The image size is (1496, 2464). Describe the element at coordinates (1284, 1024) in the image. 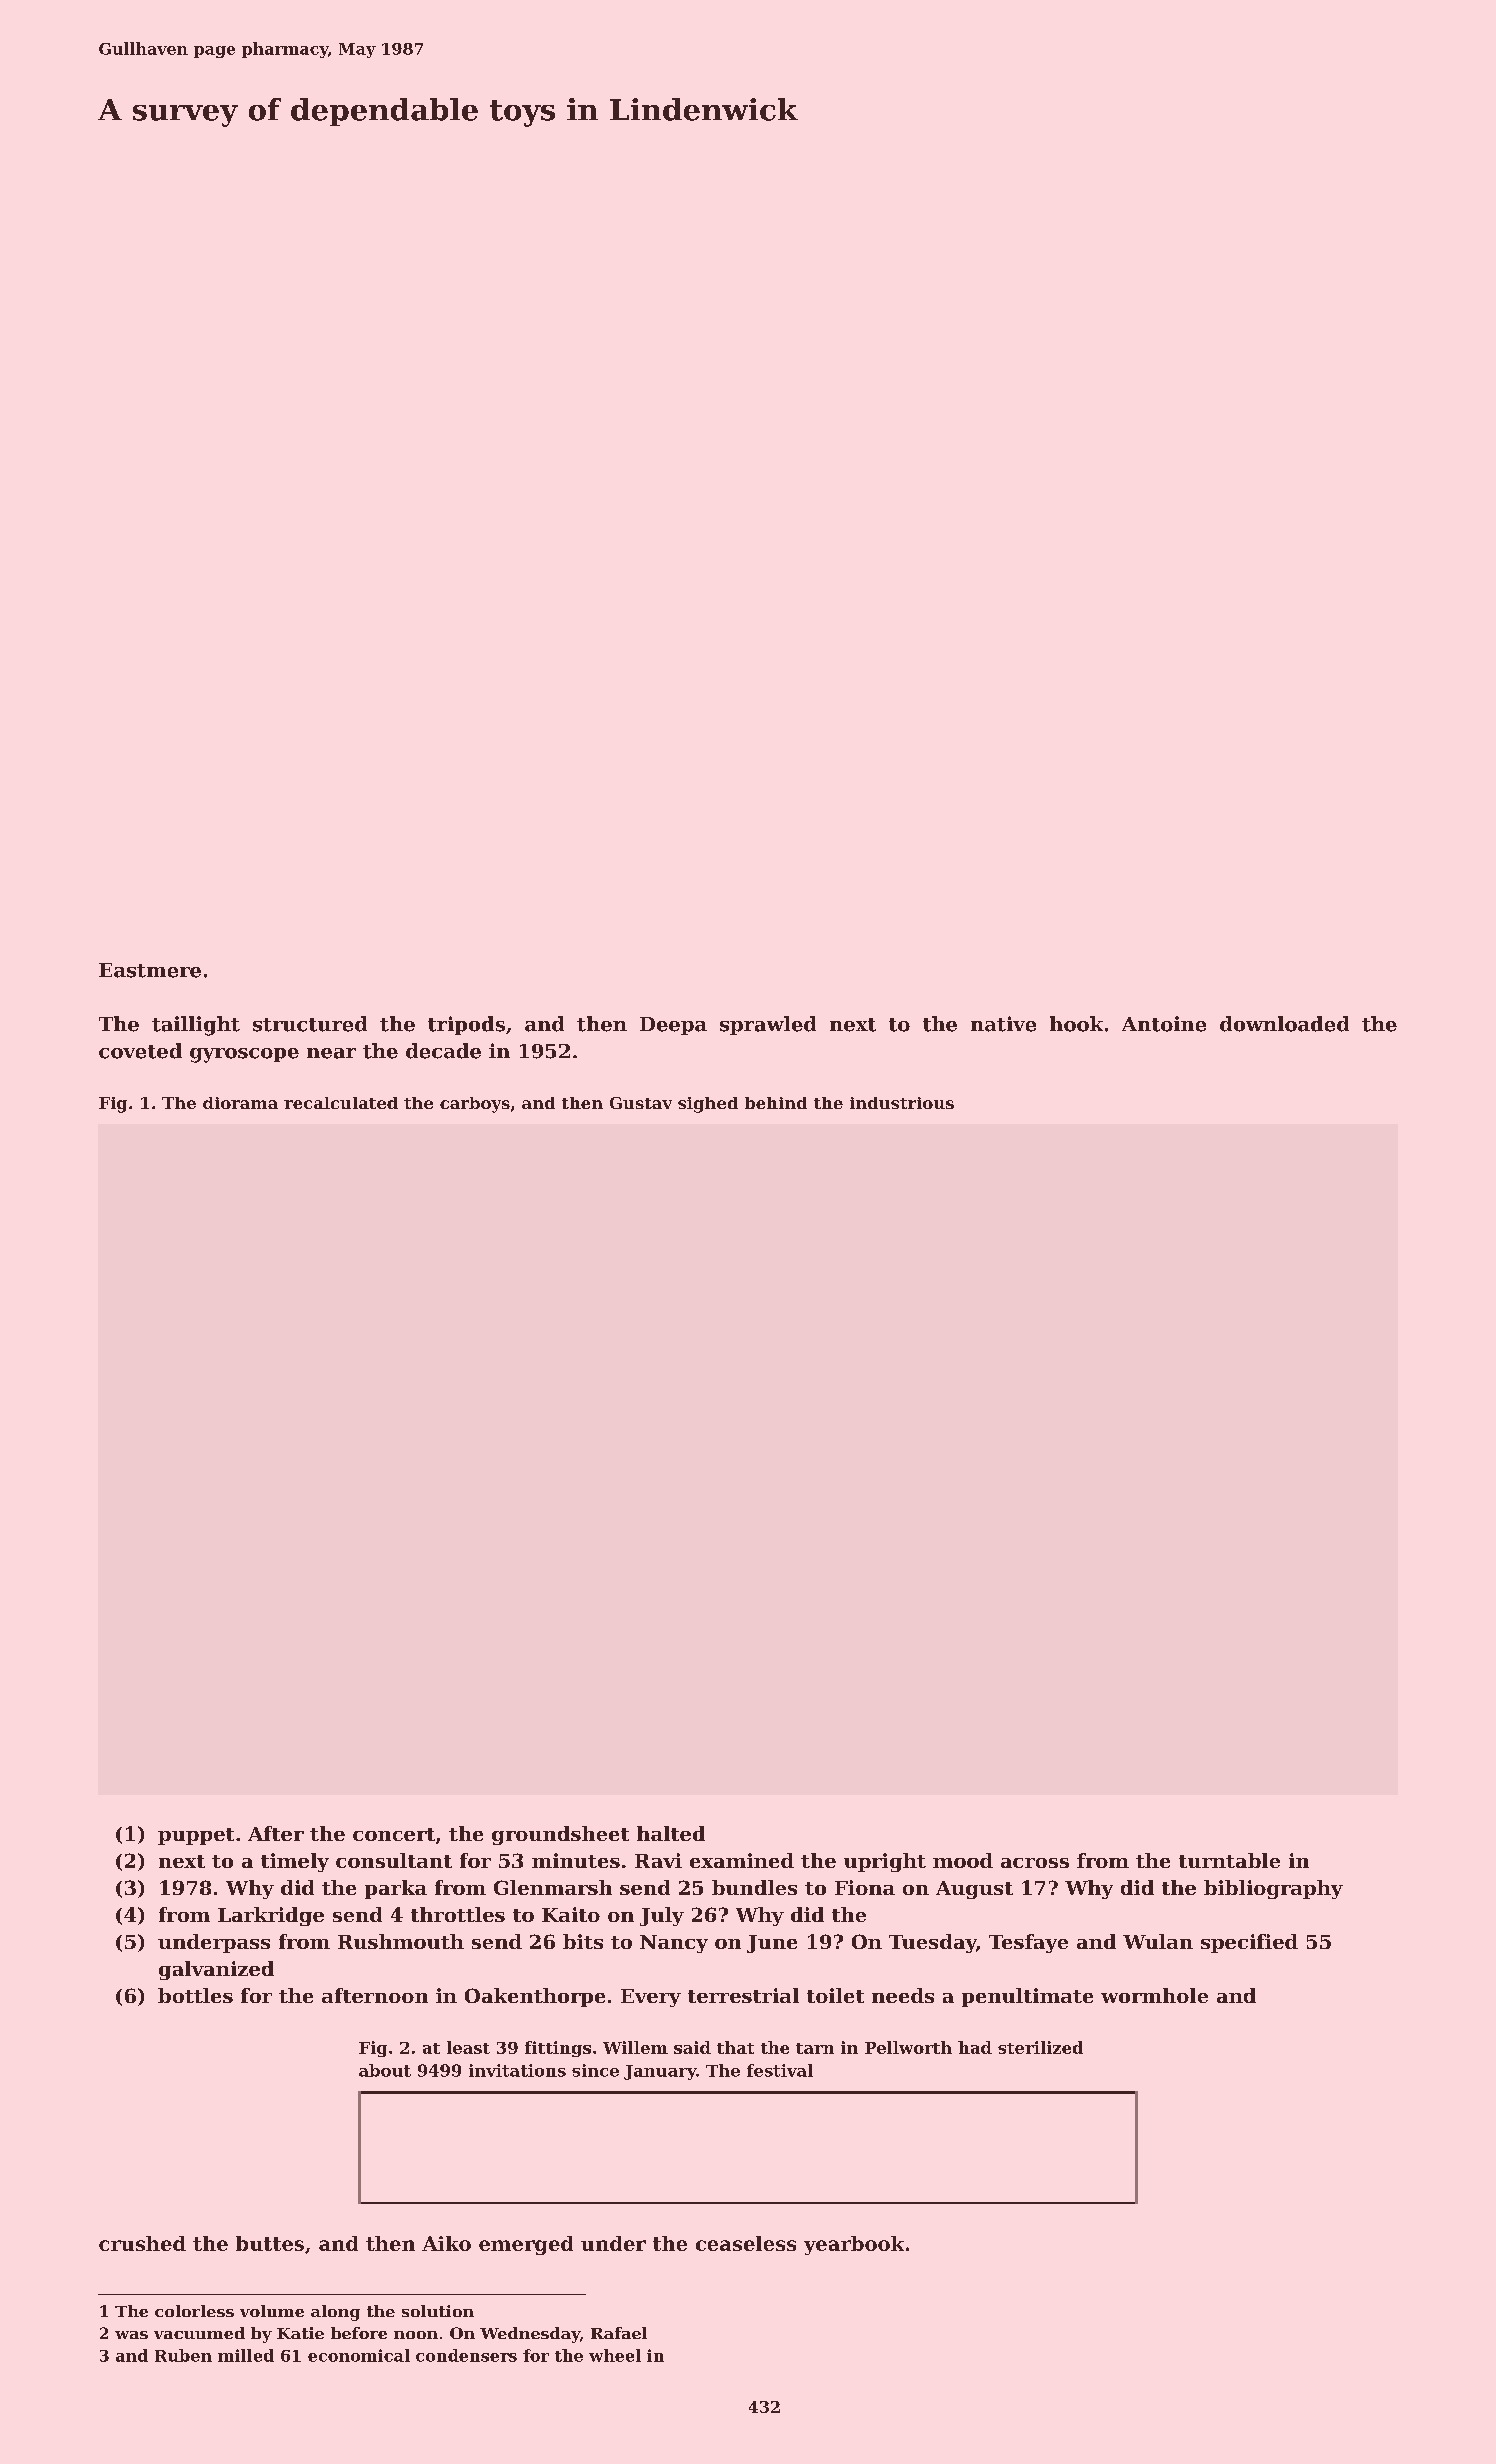

I see `downloaded` at that location.
